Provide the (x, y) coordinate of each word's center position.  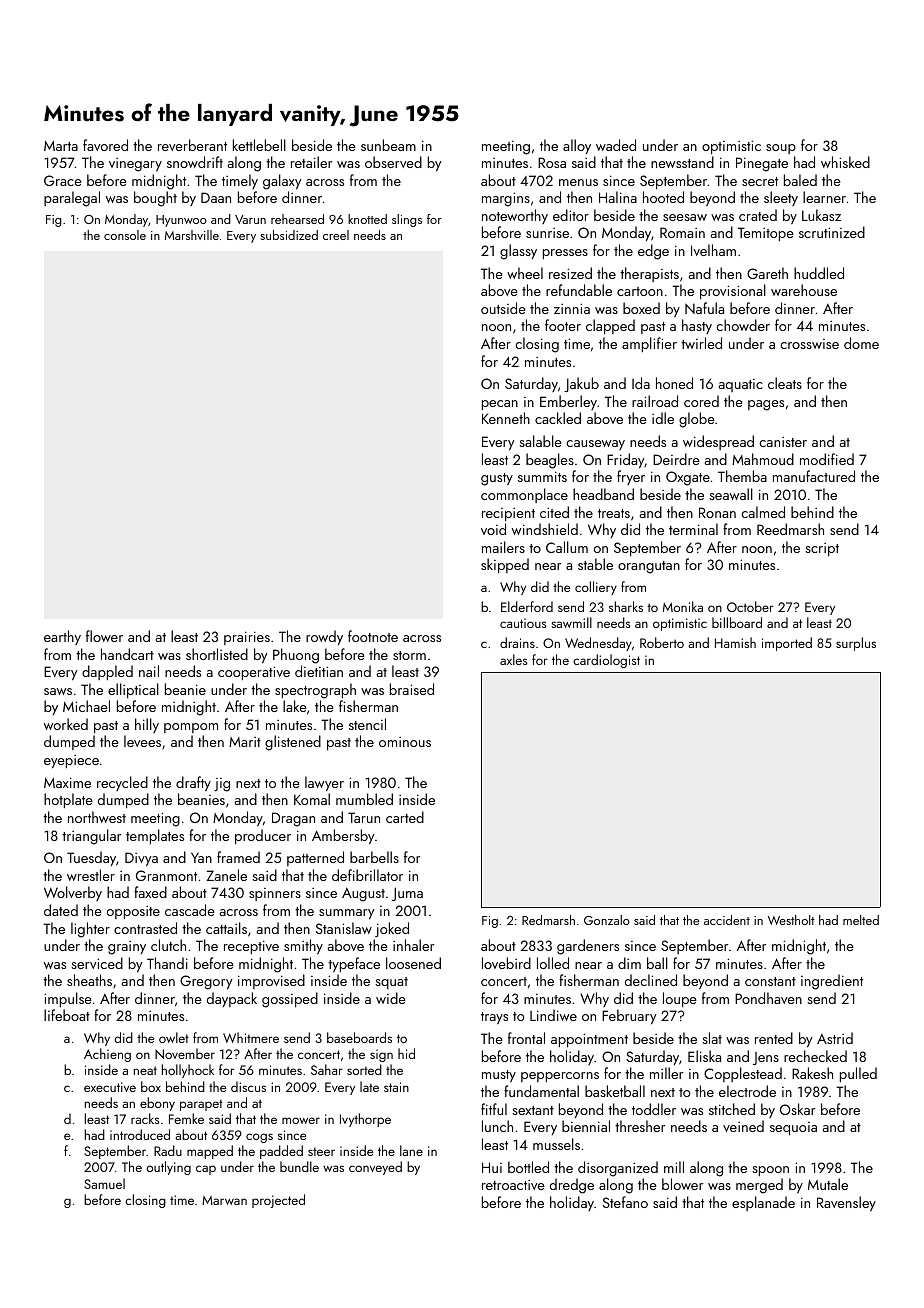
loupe (680, 999)
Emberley (568, 402)
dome (861, 343)
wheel (525, 273)
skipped (505, 565)
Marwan (224, 1200)
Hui (492, 1167)
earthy (62, 637)
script (822, 549)
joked (392, 929)
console (125, 235)
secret (760, 181)
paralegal (72, 199)
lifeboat (67, 1015)
